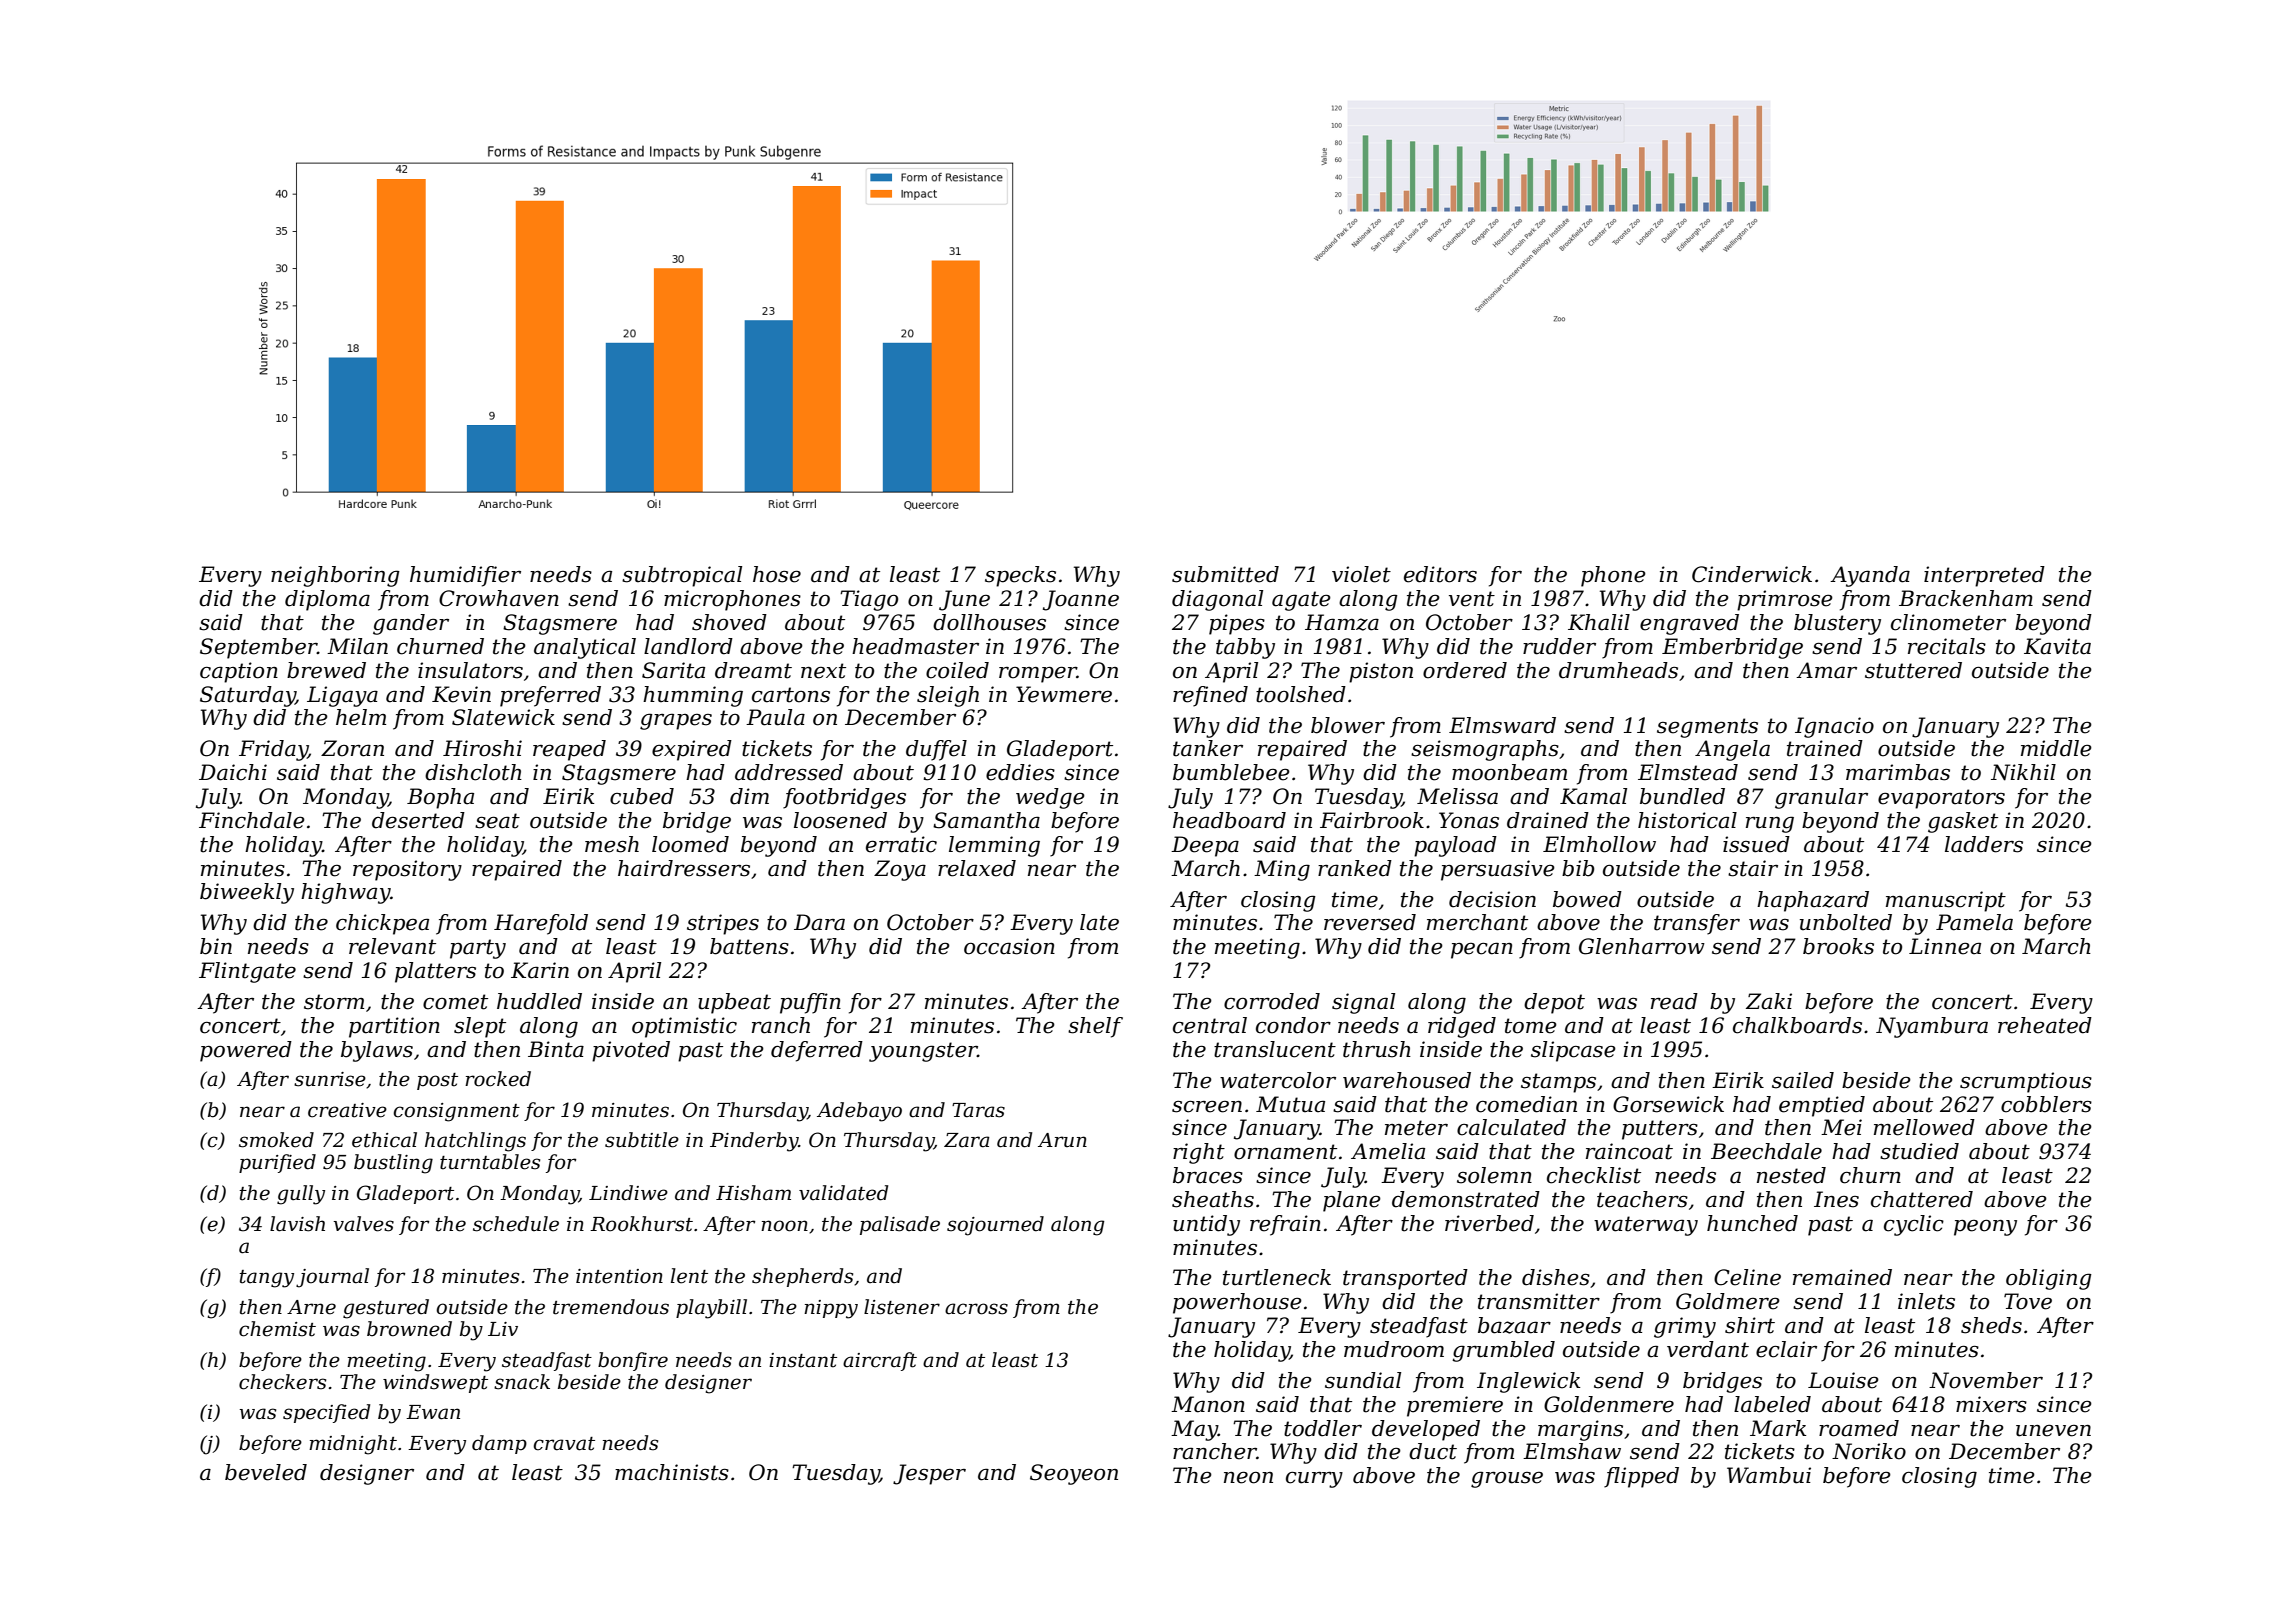 The height and width of the screenshot is (1620, 2292). What do you see at coordinates (1020, 576) in the screenshot?
I see `specks` at bounding box center [1020, 576].
